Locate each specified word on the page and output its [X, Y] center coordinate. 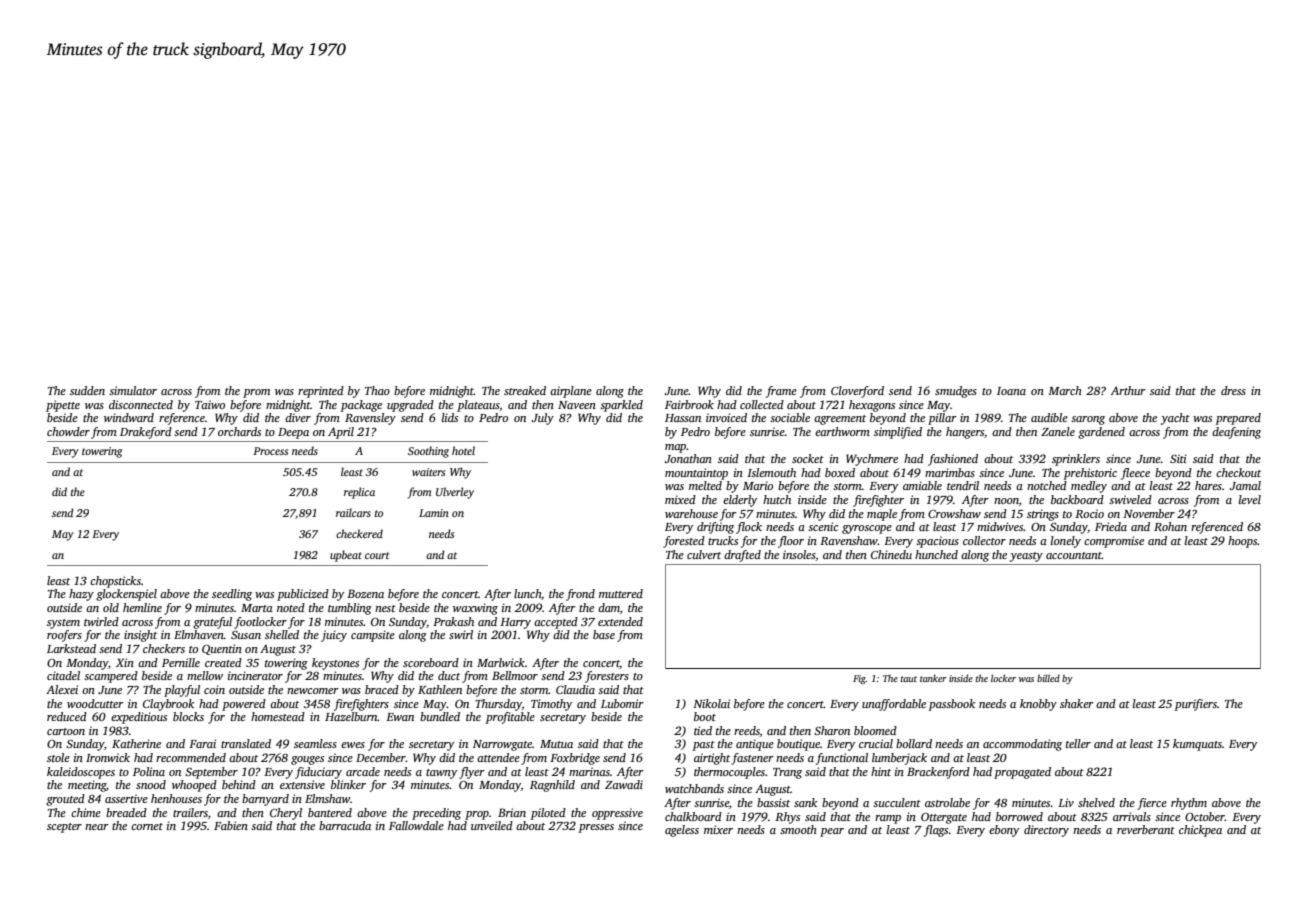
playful [182, 691]
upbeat [346, 556]
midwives [1000, 526]
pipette [63, 406]
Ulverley [455, 493]
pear [832, 832]
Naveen [577, 405]
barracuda [345, 825]
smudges [956, 392]
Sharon [832, 730]
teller [1078, 743]
